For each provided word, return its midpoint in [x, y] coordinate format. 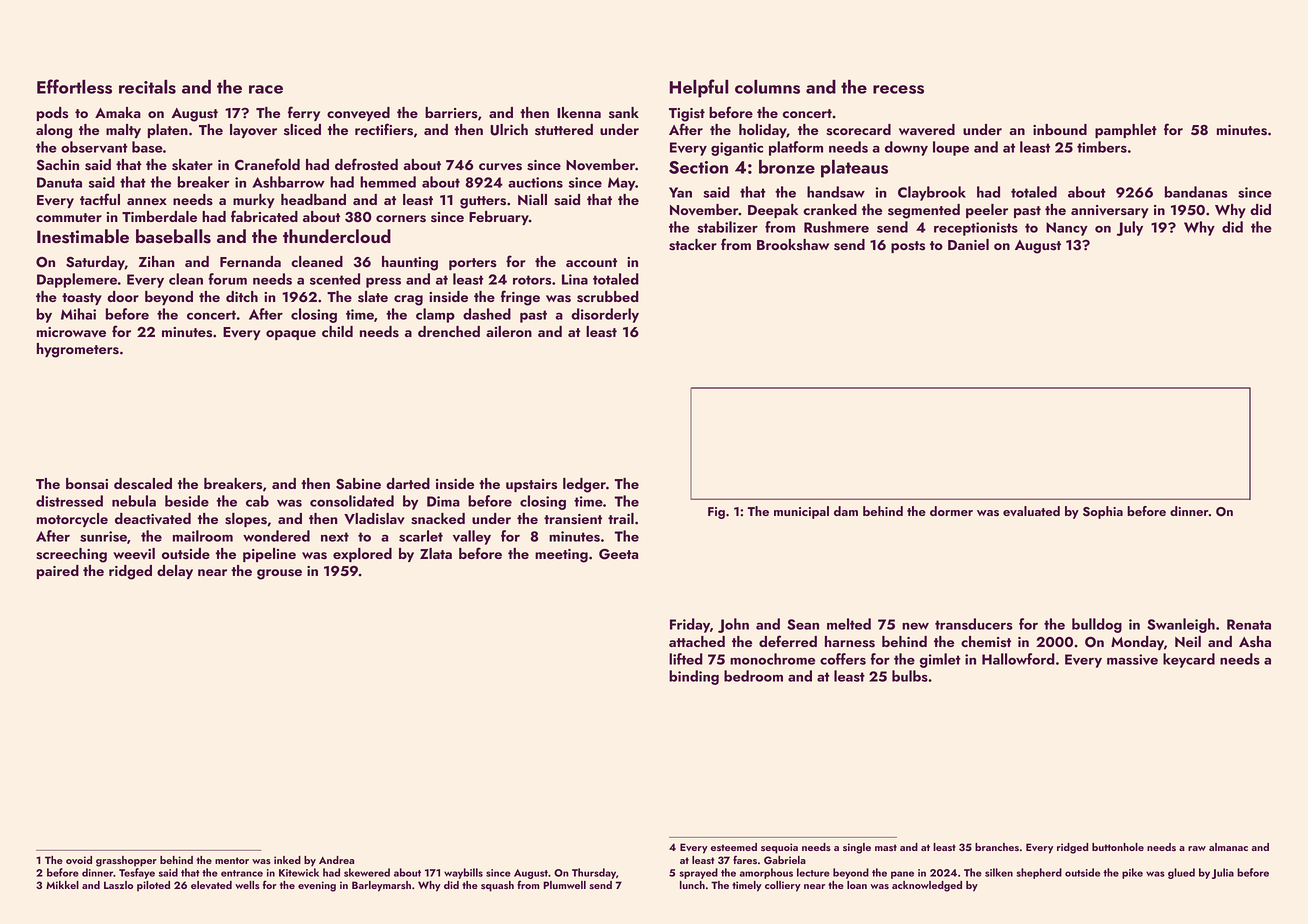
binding [694, 677]
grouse [279, 574]
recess [898, 89]
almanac [1228, 847]
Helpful [699, 88]
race [266, 89]
